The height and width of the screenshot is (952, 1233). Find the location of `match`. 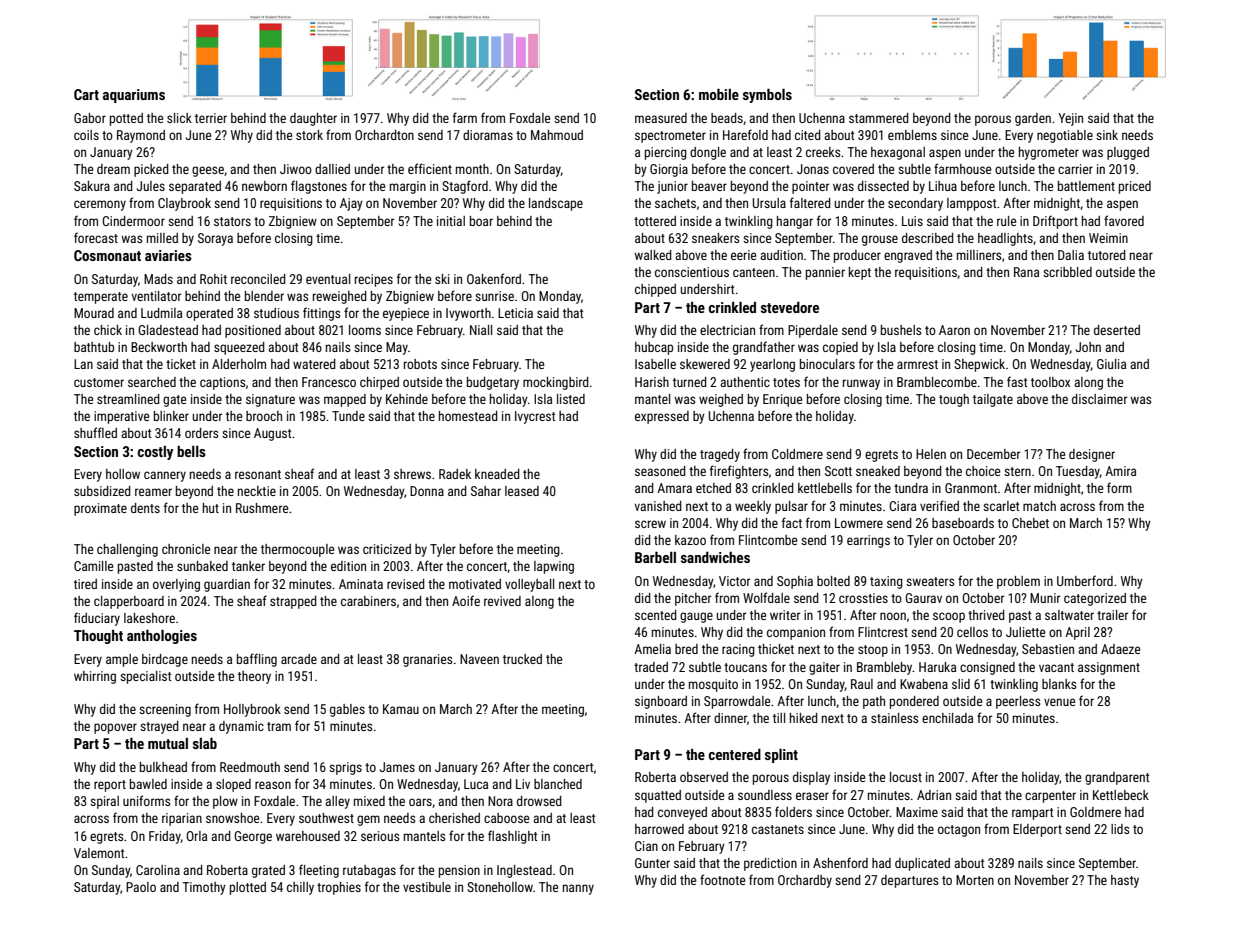

match is located at coordinates (1039, 506).
